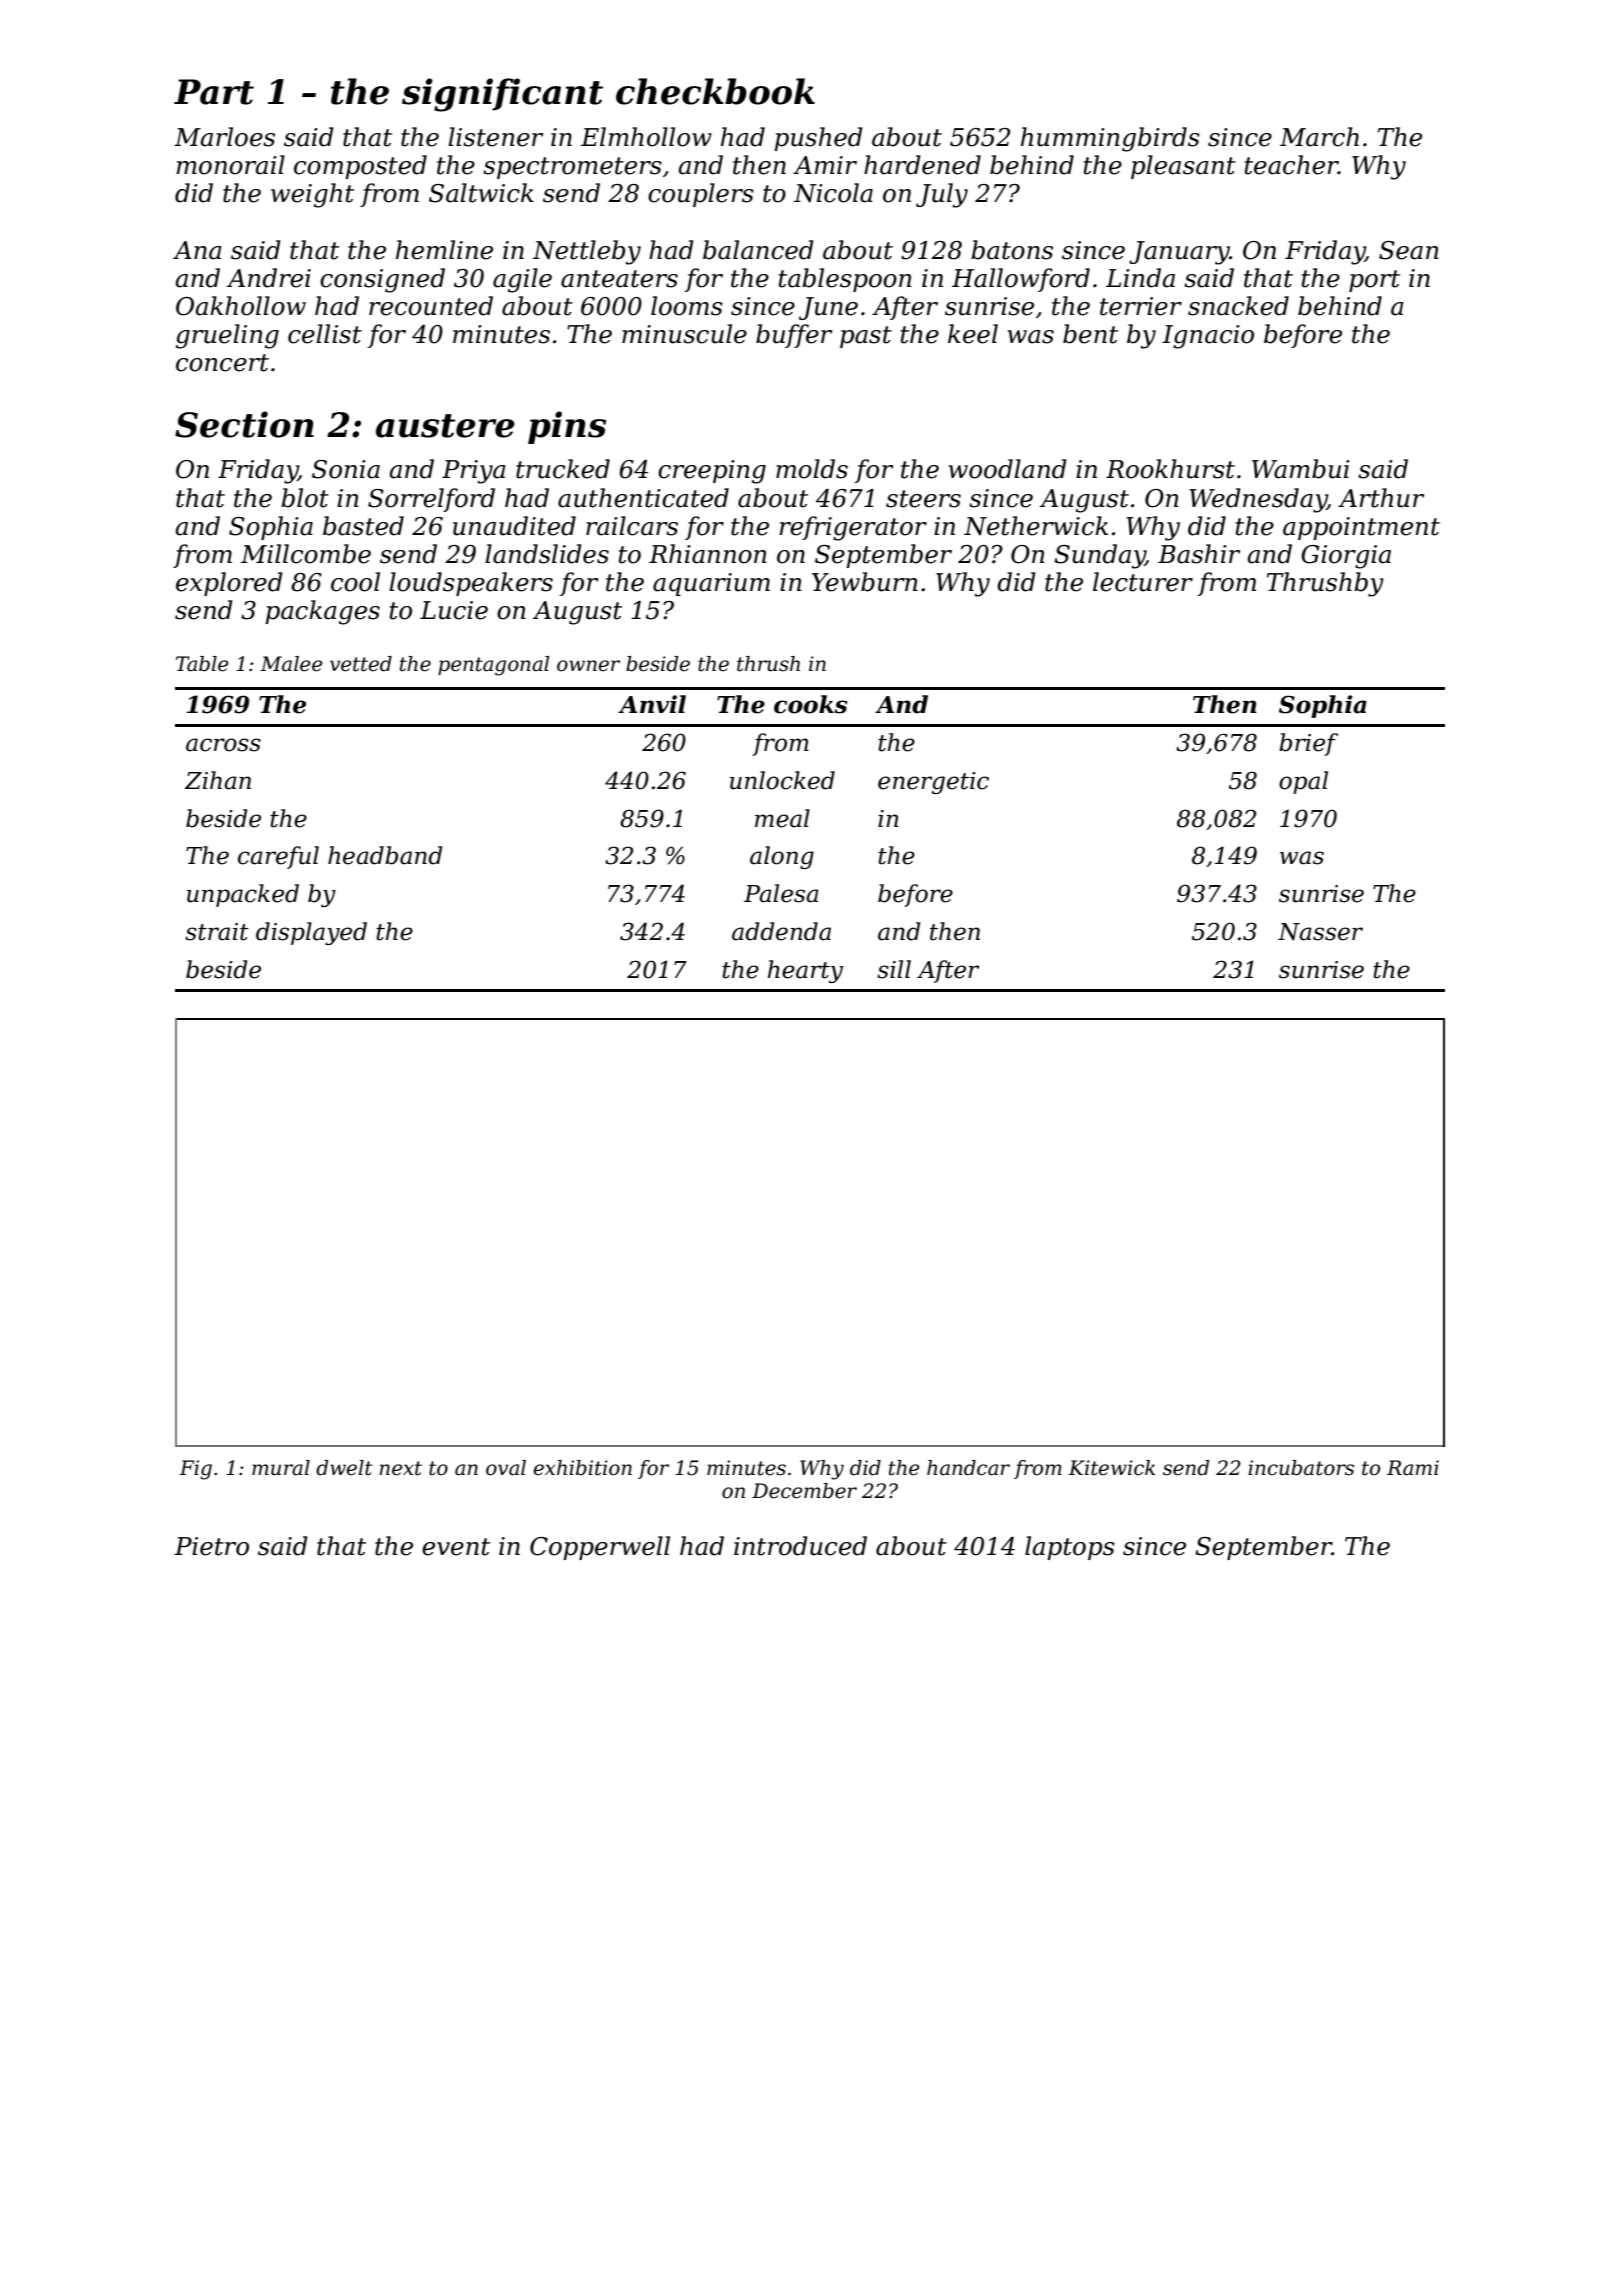 This page has height=2292, width=1620. I want to click on Zihan, so click(217, 780).
